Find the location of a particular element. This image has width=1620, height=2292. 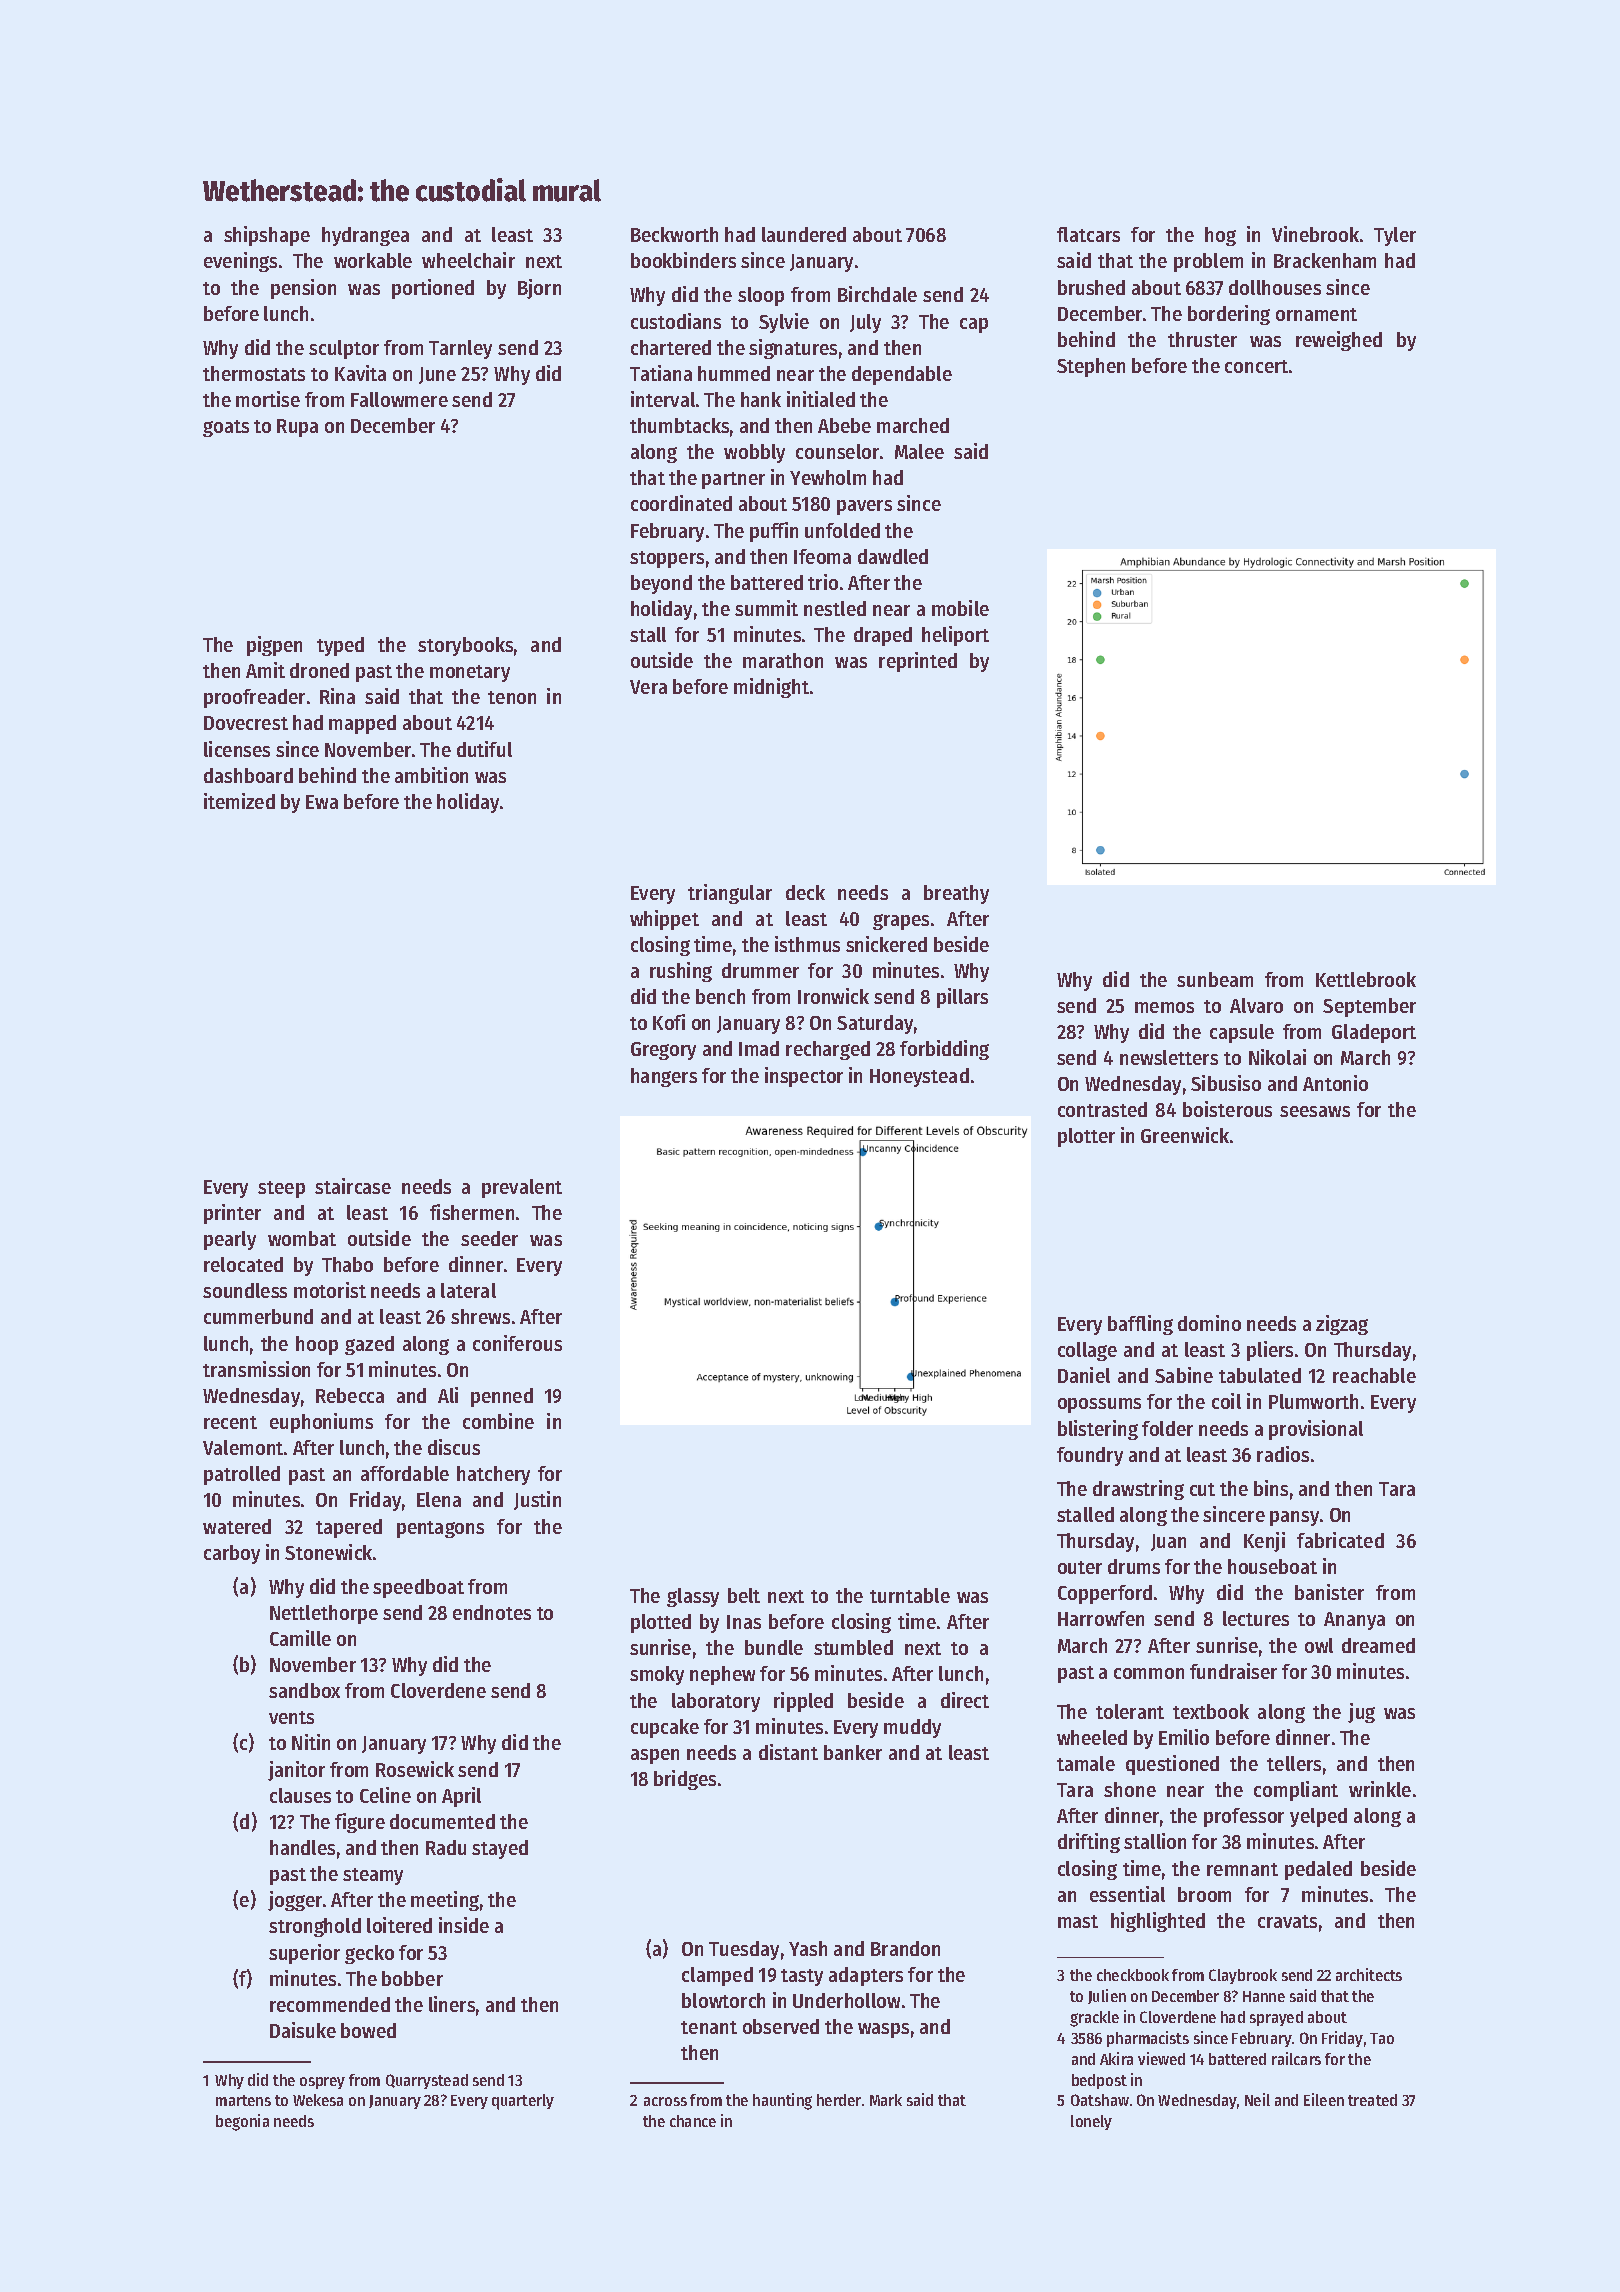

Honeystead is located at coordinates (919, 1077).
